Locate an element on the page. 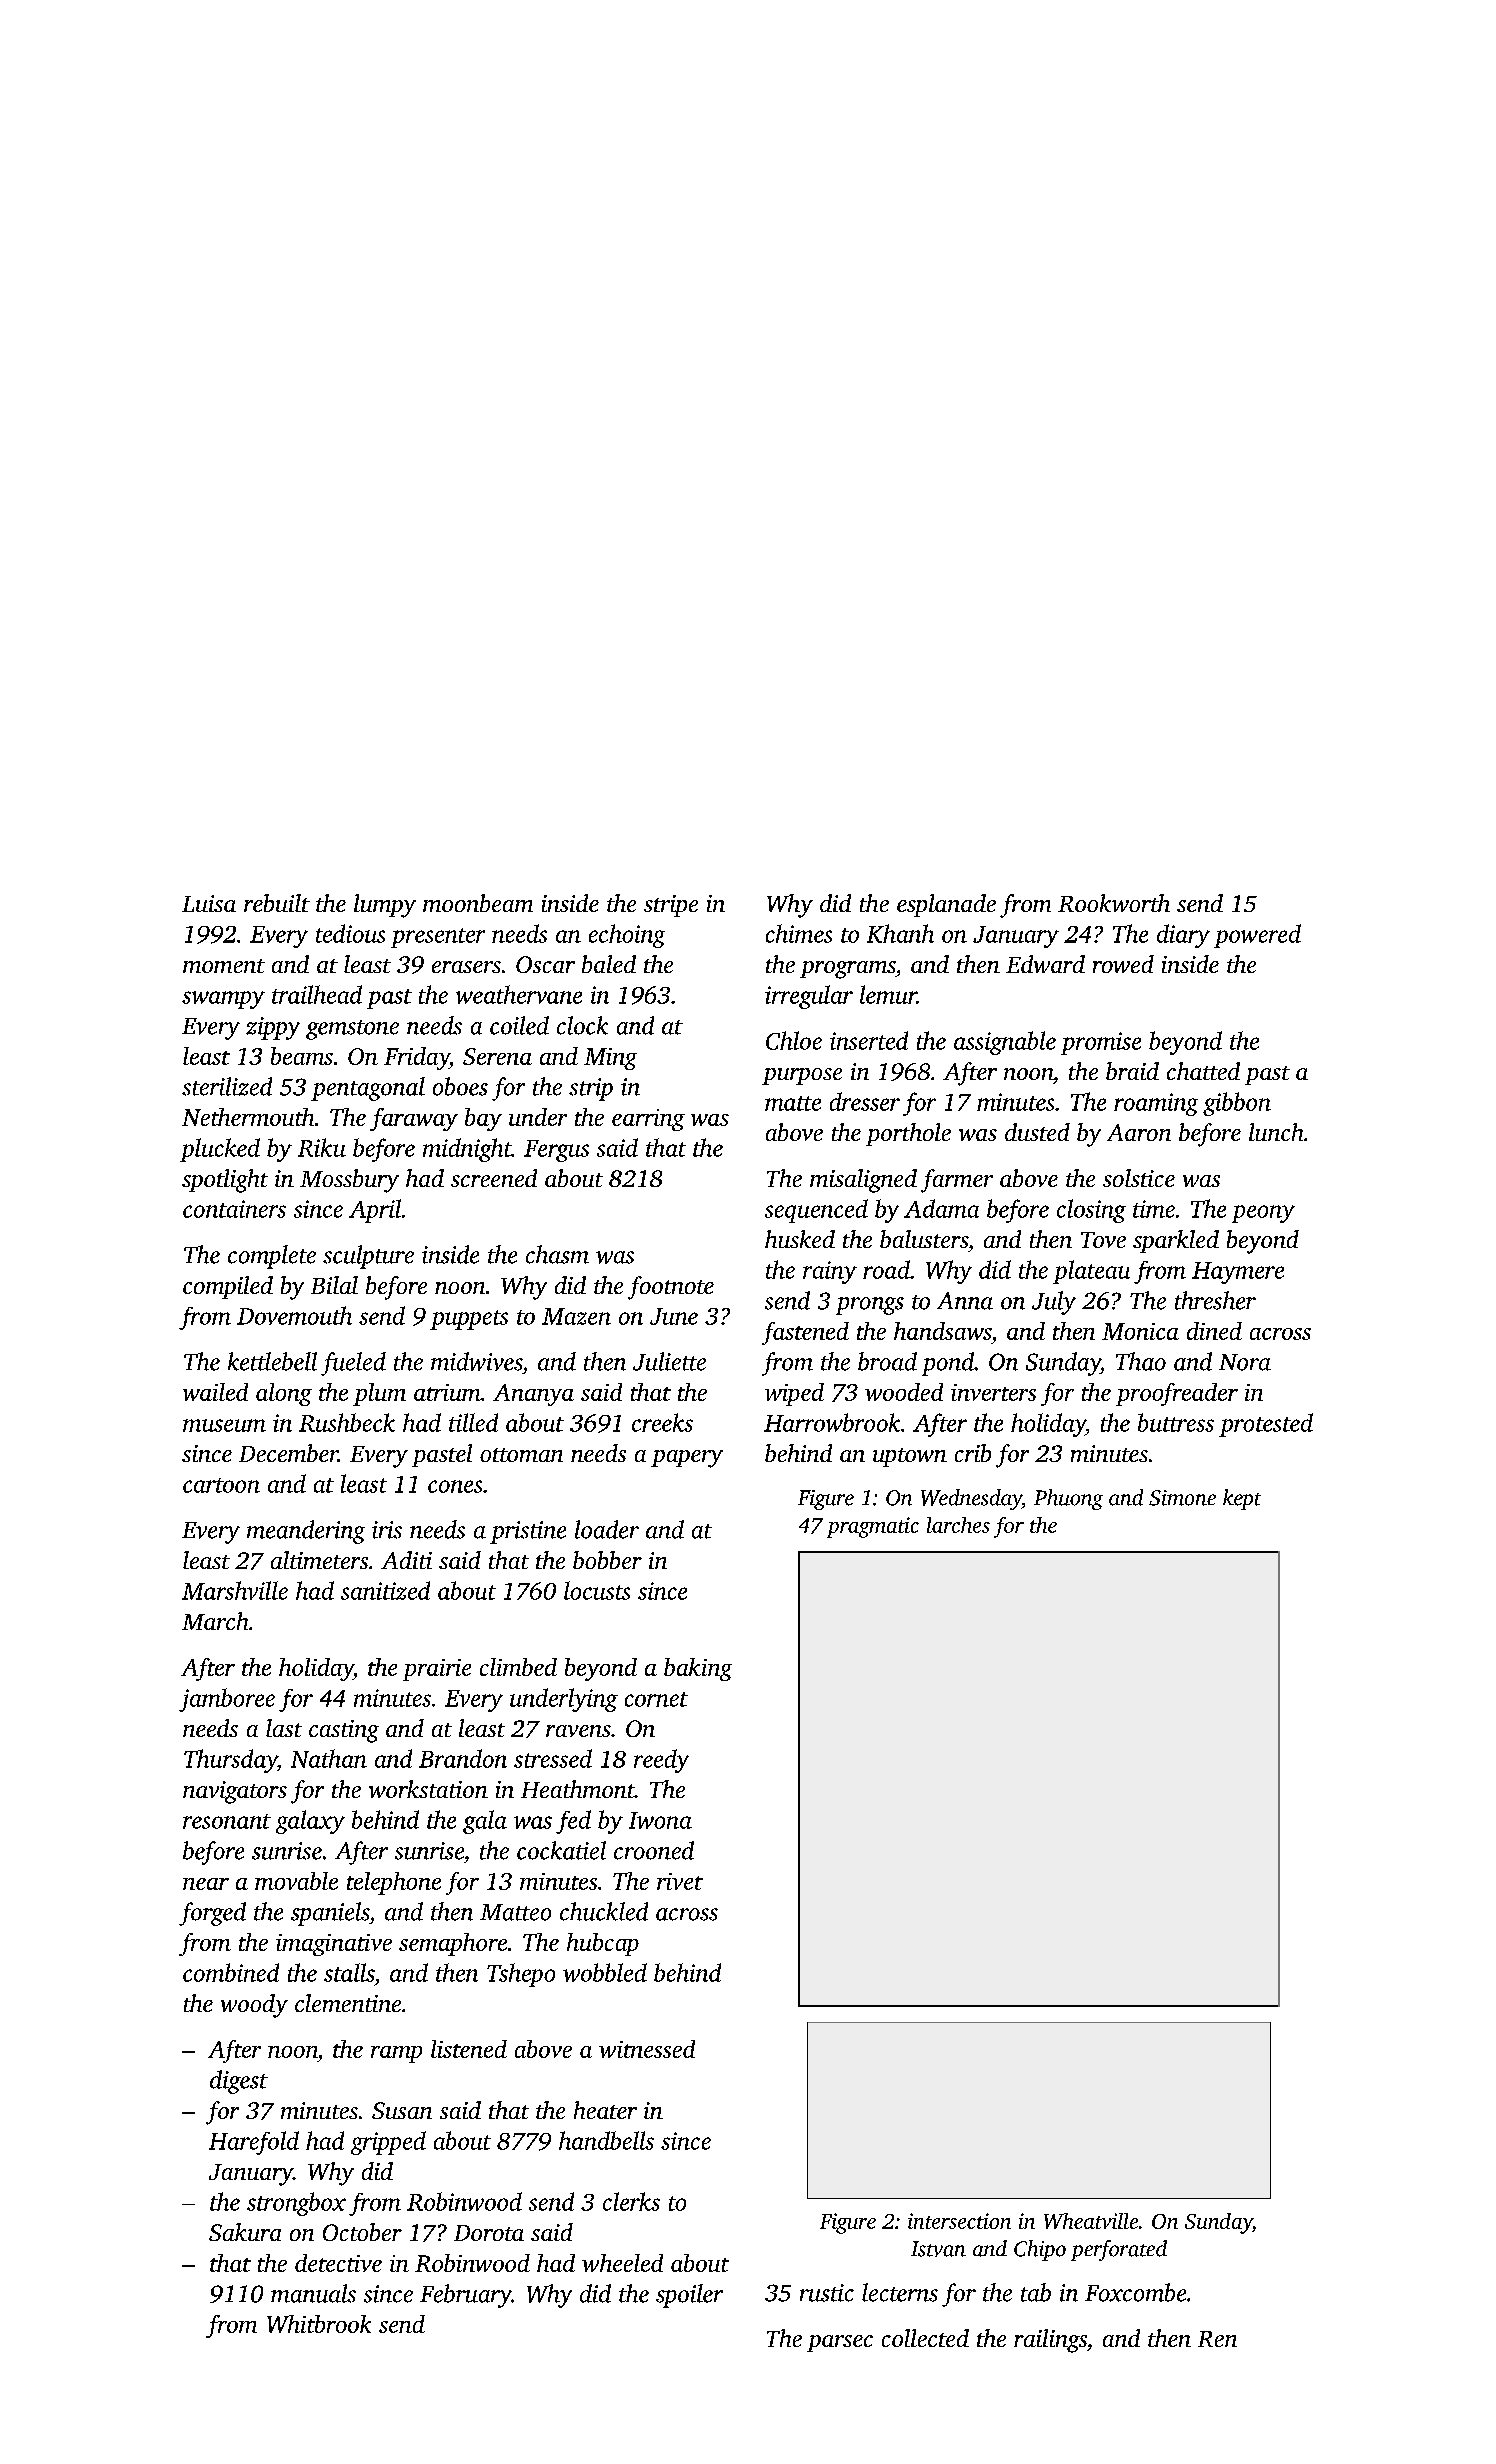  compiled is located at coordinates (228, 1287).
